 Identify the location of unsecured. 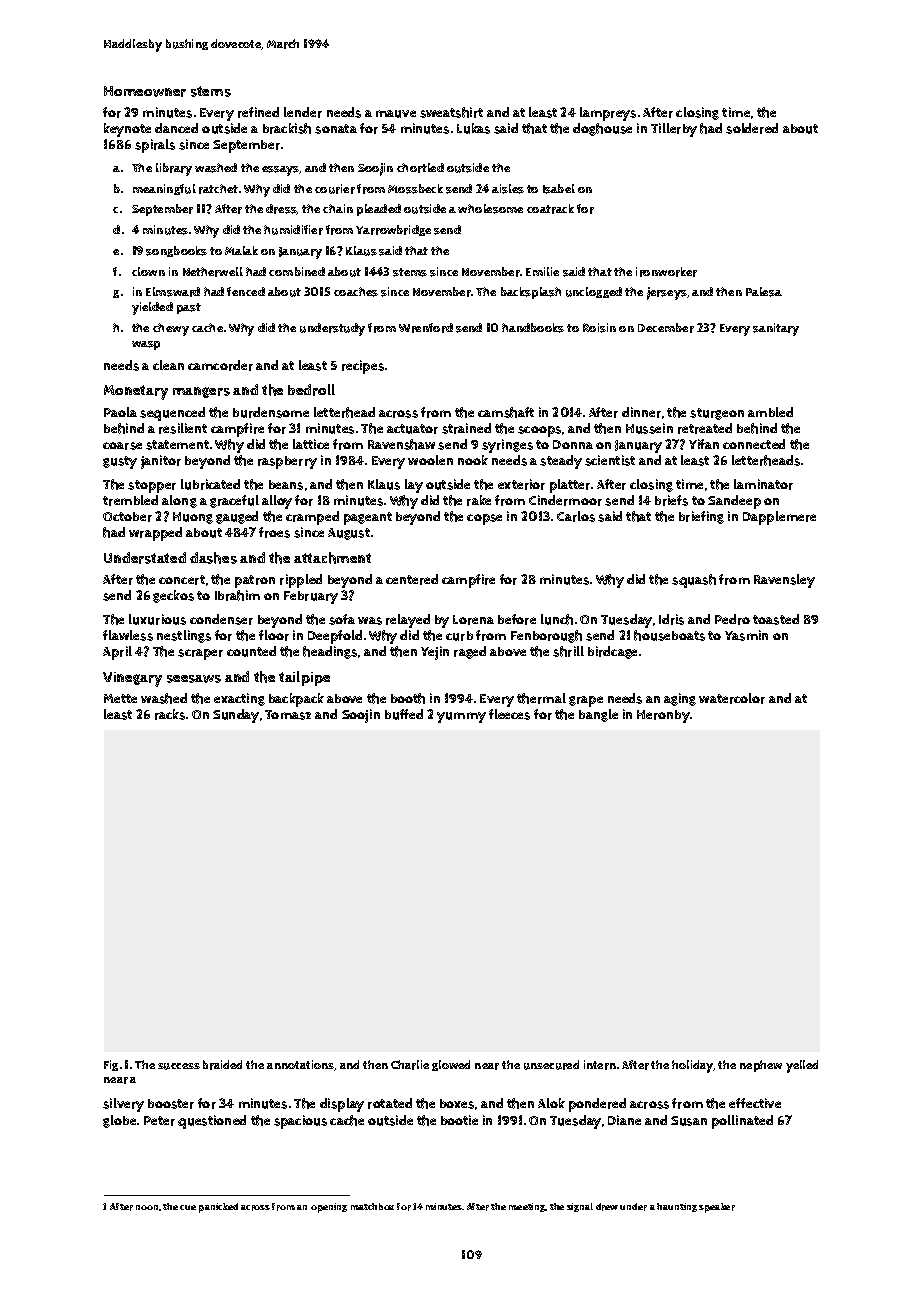
(551, 1065).
